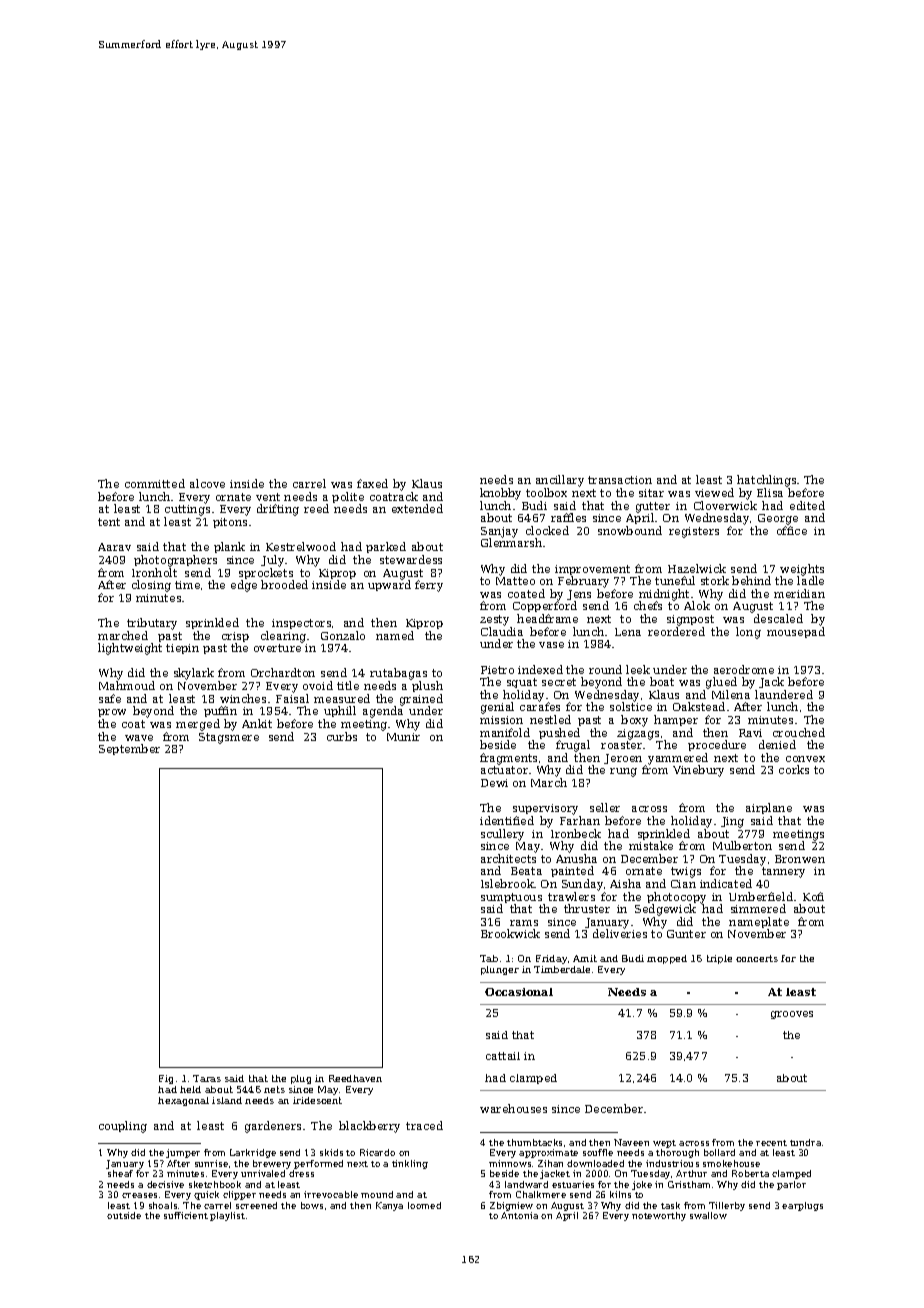 The image size is (924, 1308). I want to click on Islebrook, so click(507, 883).
